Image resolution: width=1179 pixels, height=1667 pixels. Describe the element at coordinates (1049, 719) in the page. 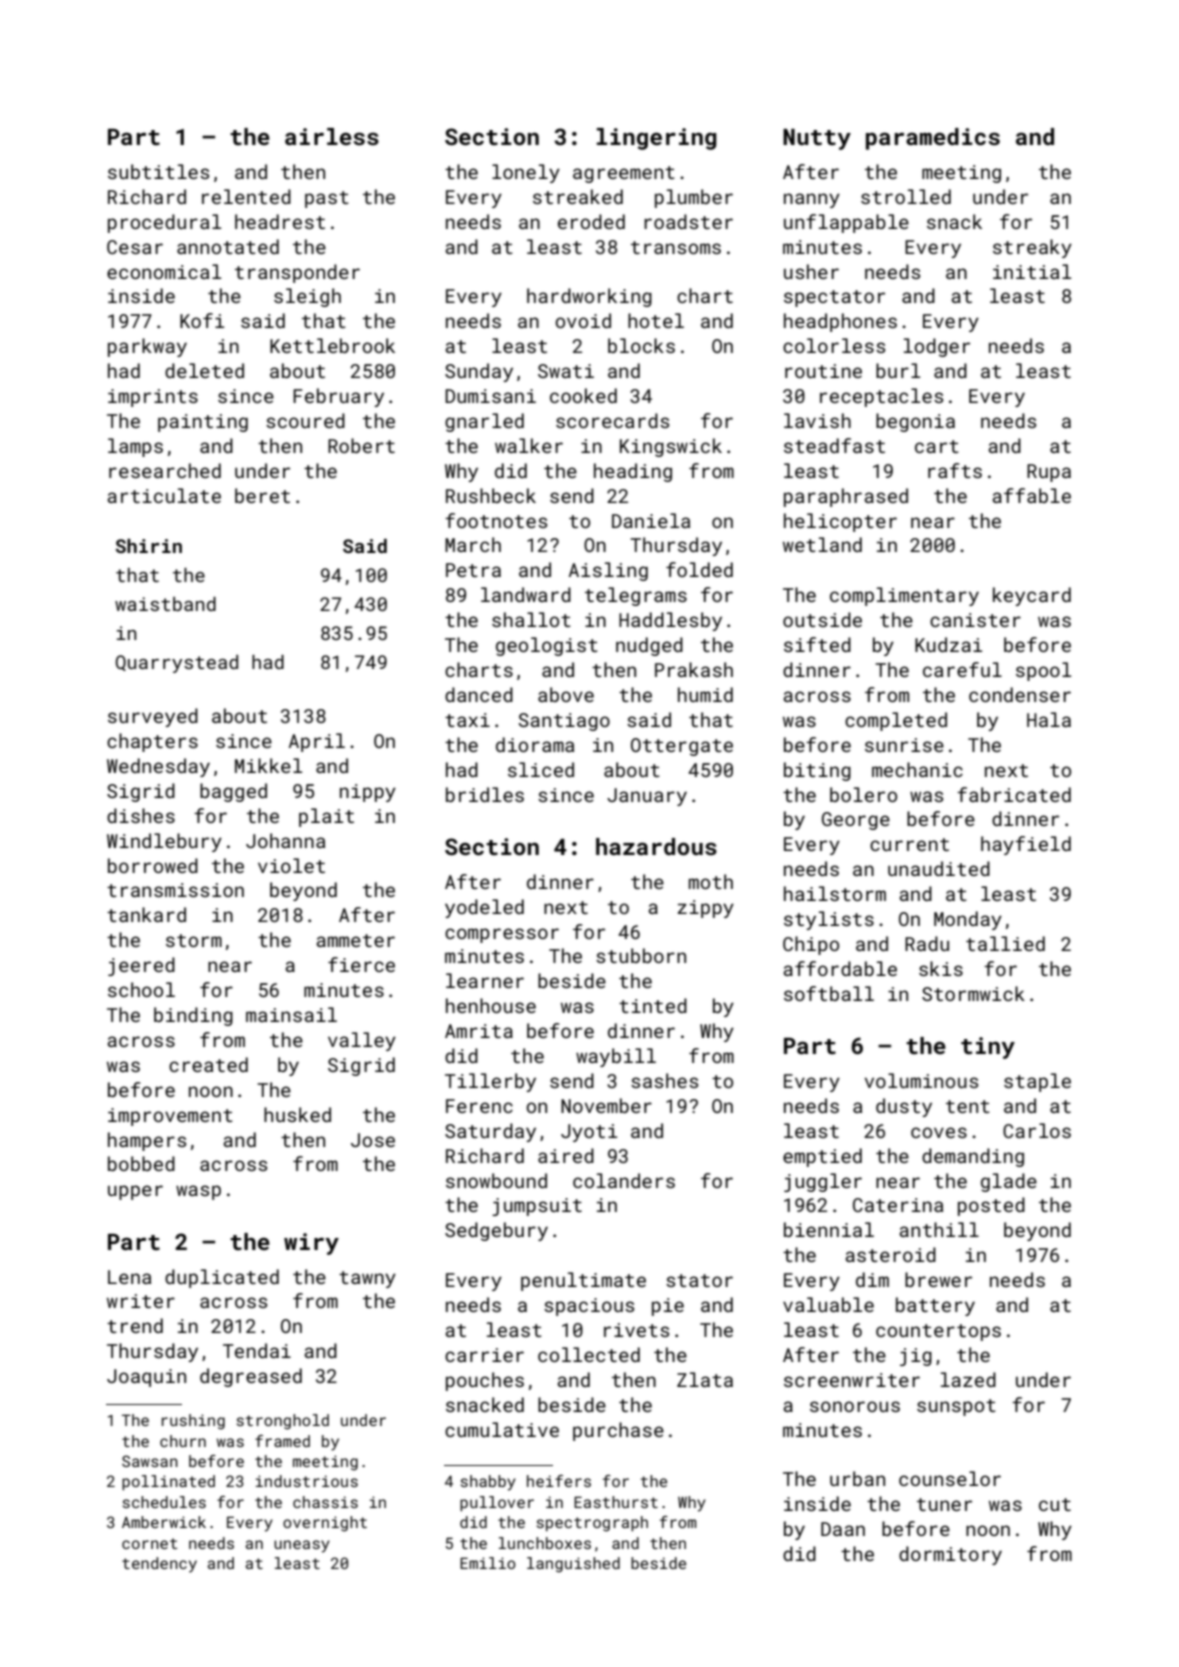

I see `Hala` at that location.
